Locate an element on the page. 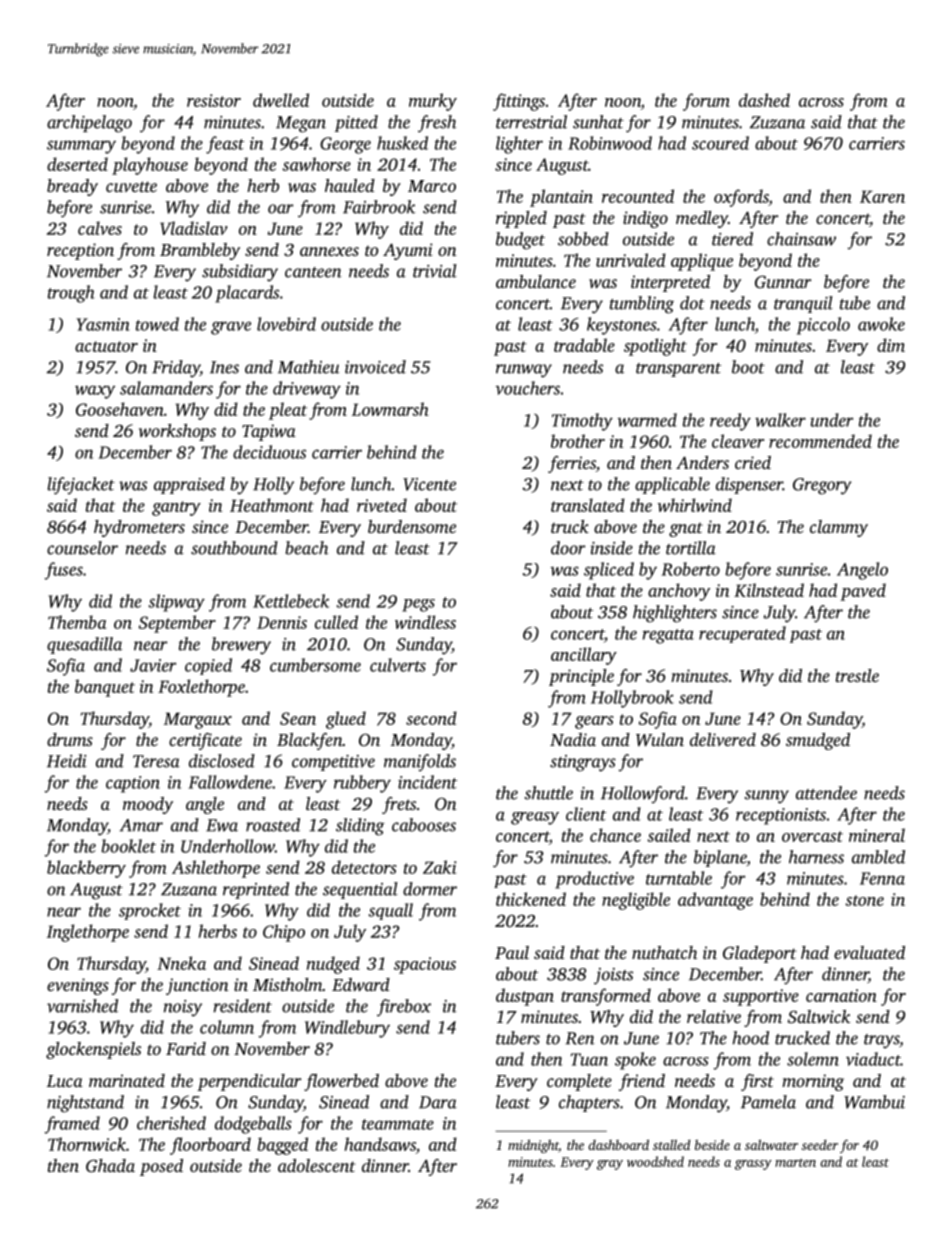 Image resolution: width=952 pixels, height=1233 pixels. paved is located at coordinates (863, 592).
